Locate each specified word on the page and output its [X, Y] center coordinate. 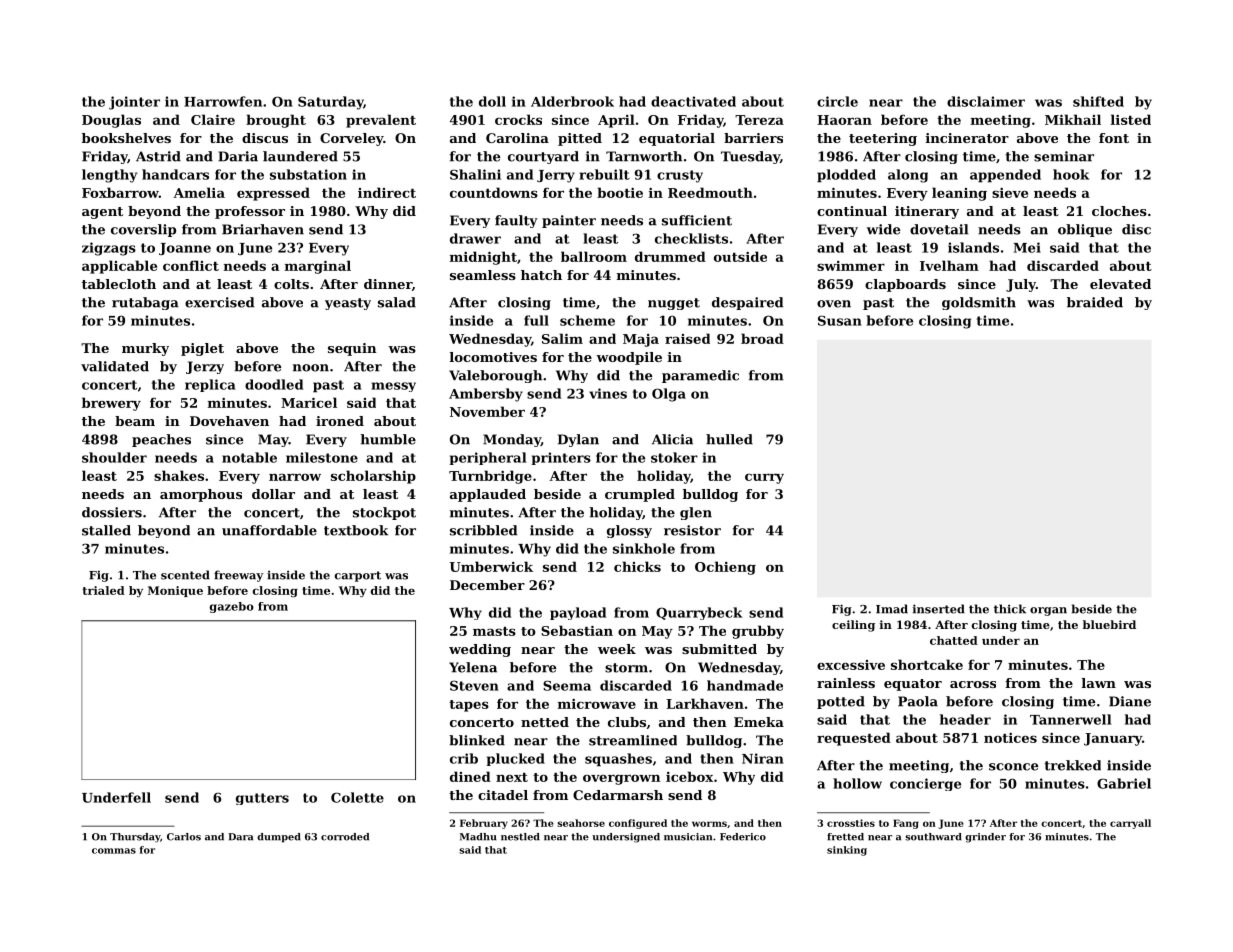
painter [569, 221]
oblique [1085, 230]
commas [114, 851]
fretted [845, 837]
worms [709, 824]
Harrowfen [223, 101]
